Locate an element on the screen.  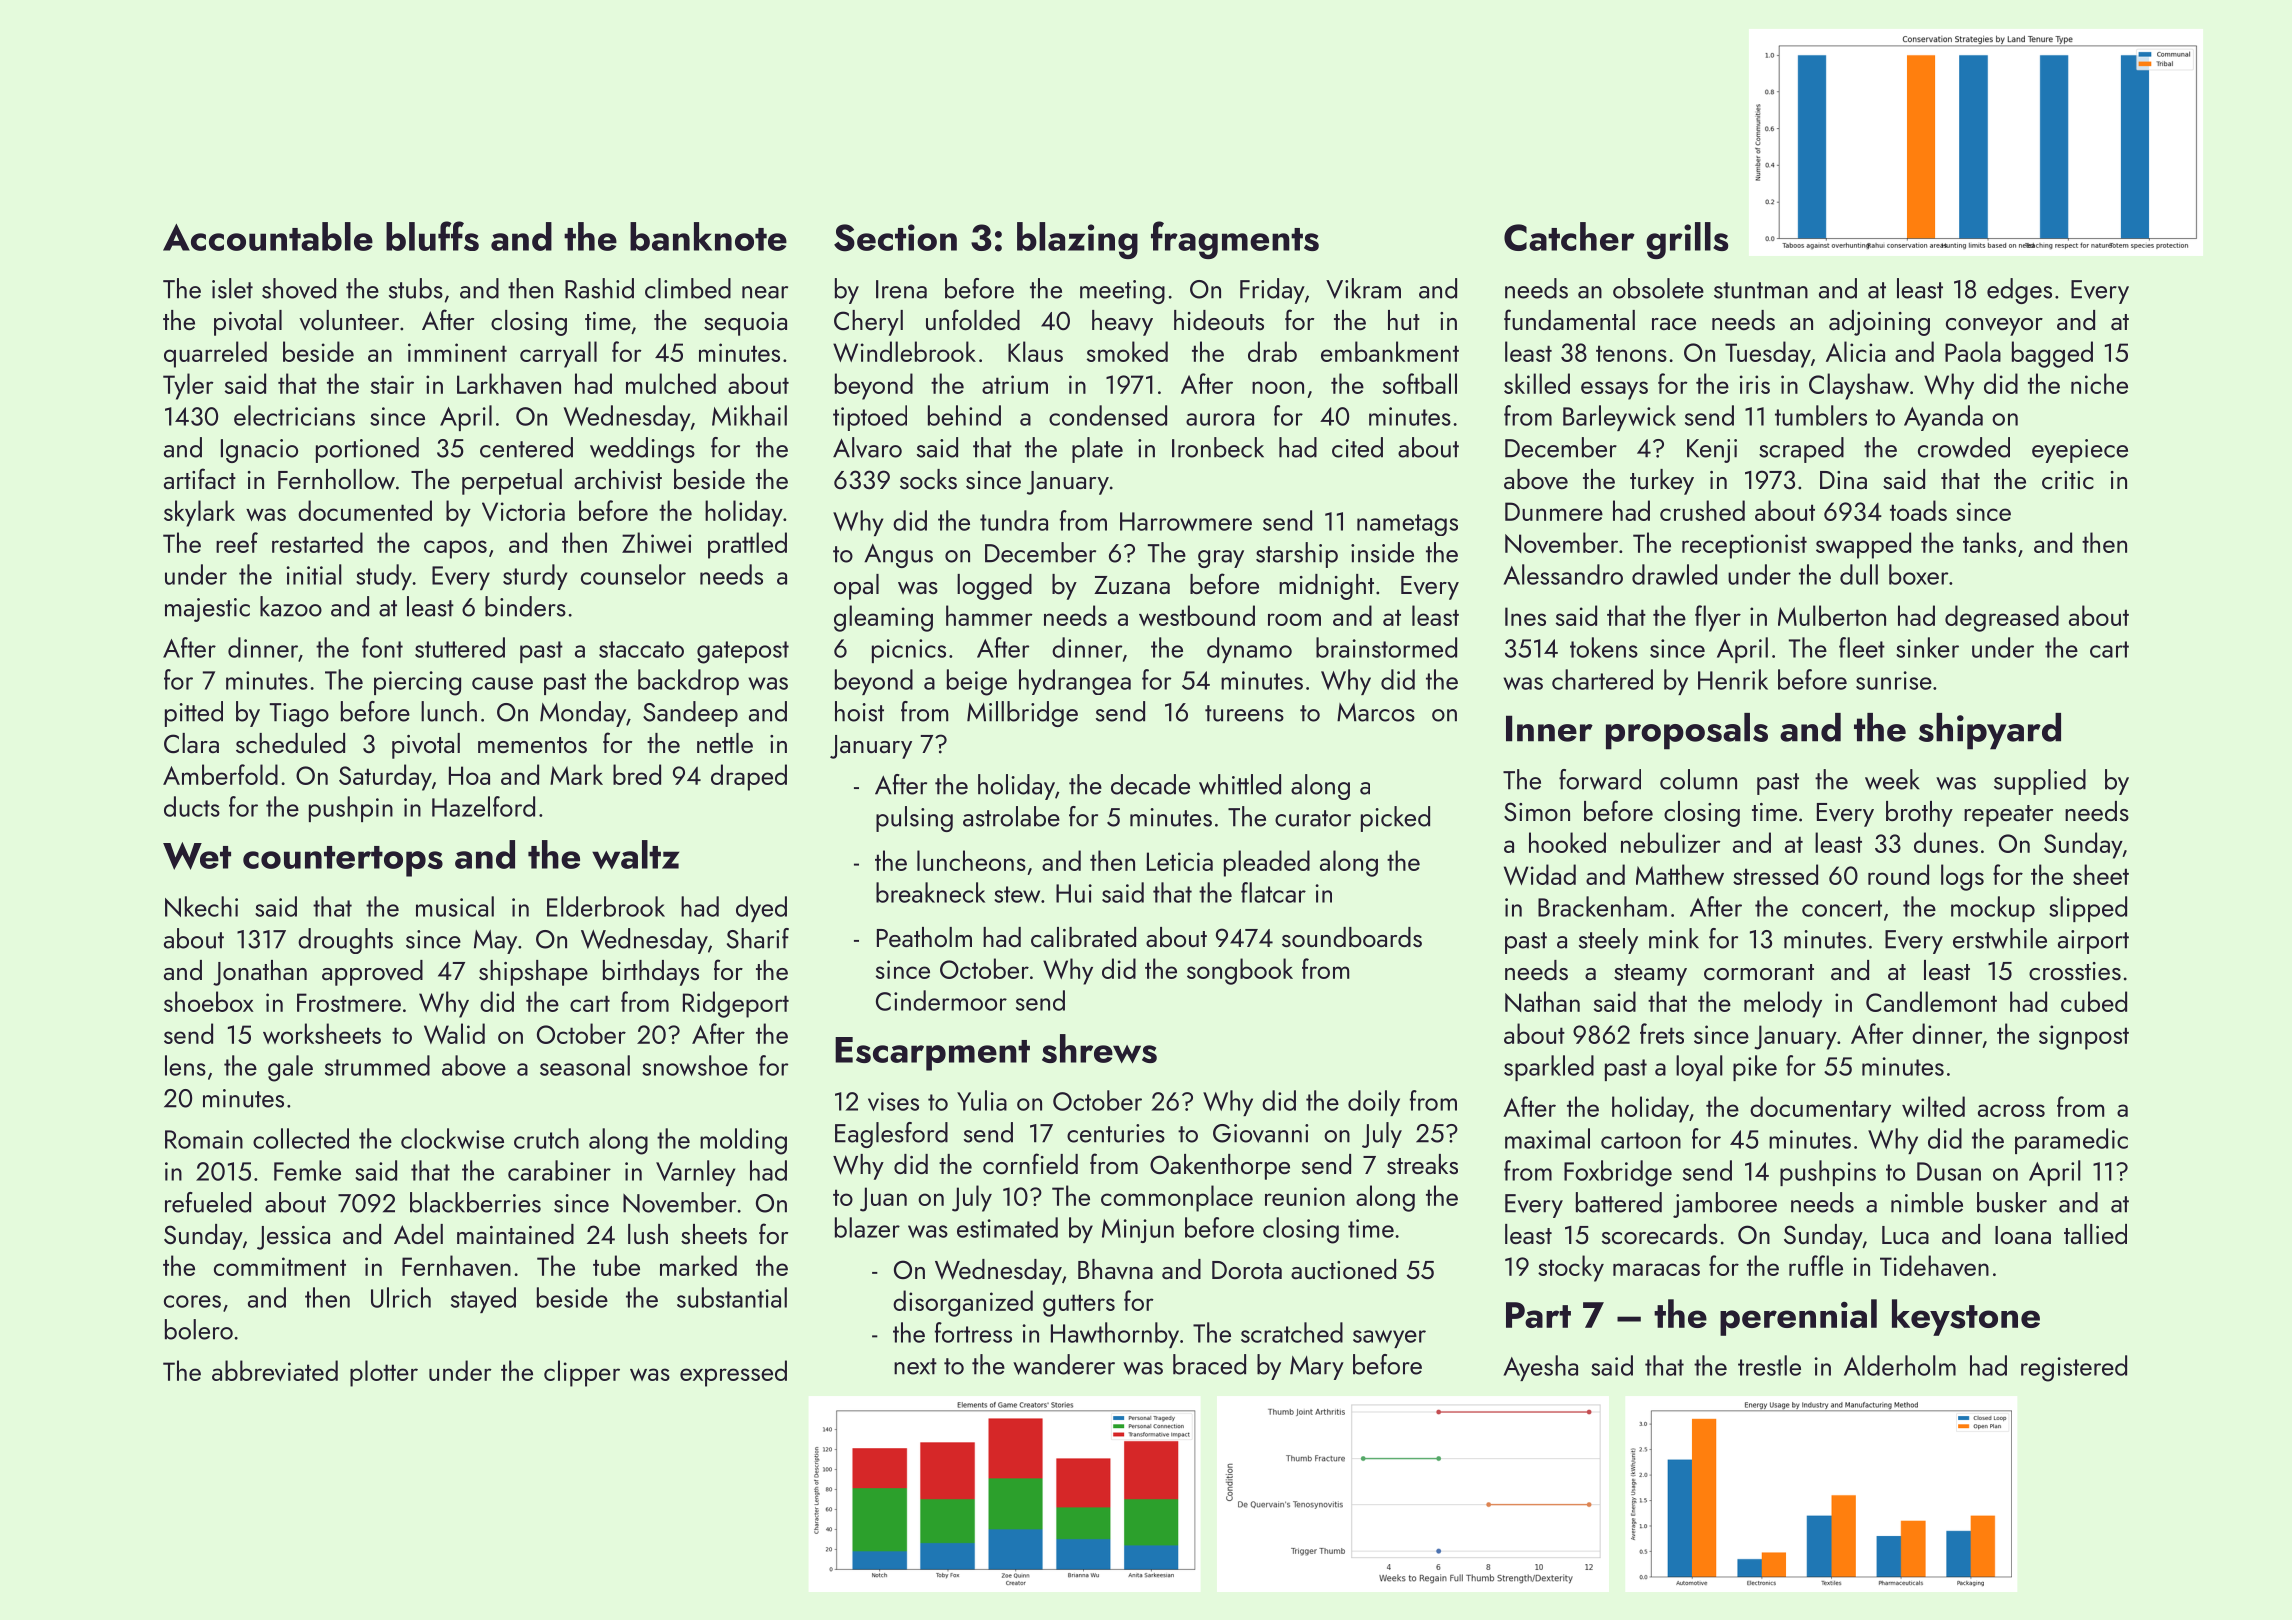
clipper is located at coordinates (582, 1373).
